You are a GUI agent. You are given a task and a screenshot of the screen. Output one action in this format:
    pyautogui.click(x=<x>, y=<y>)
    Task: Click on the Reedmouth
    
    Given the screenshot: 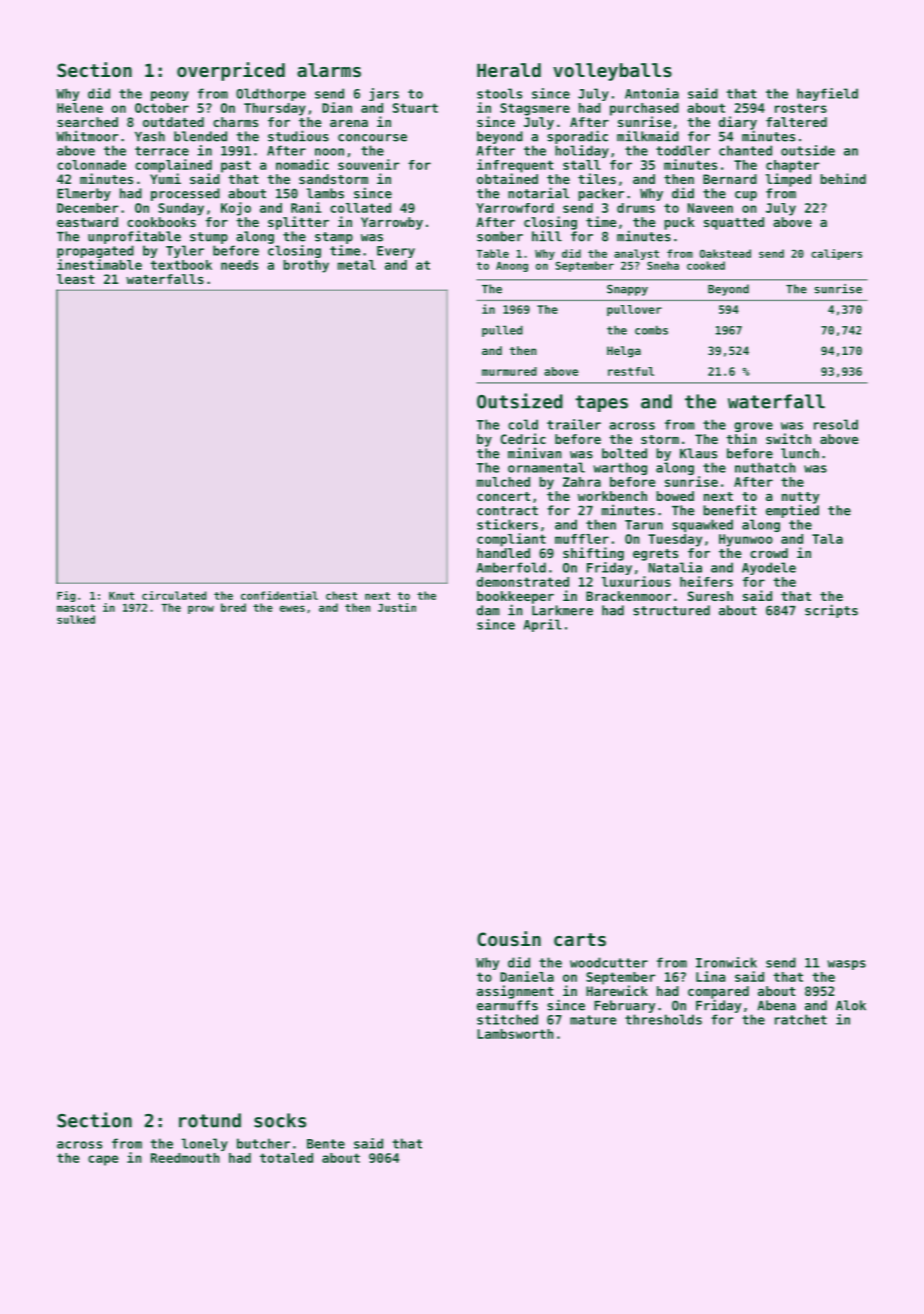 What is the action you would take?
    pyautogui.click(x=185, y=1158)
